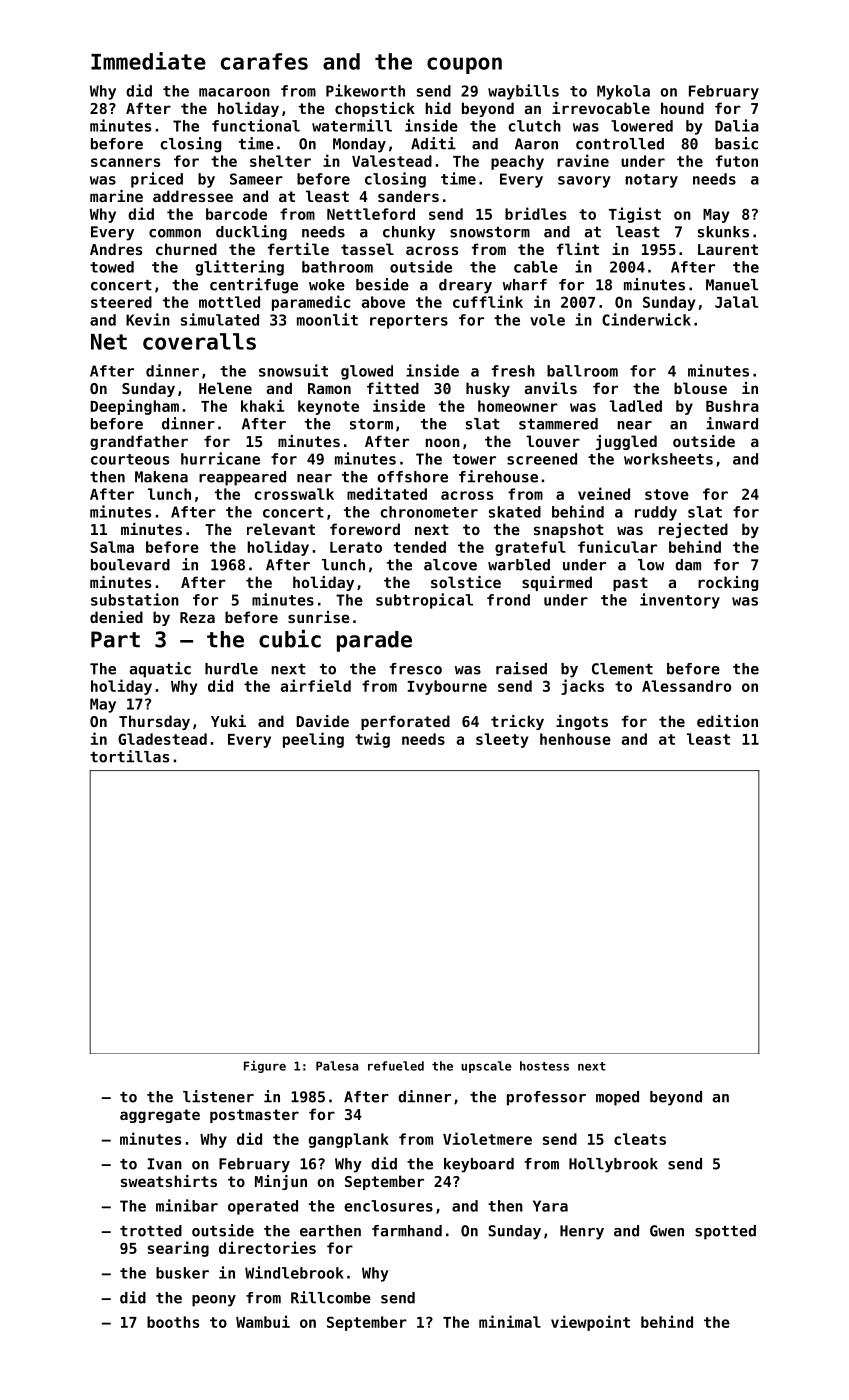  I want to click on Wambui, so click(263, 1321).
